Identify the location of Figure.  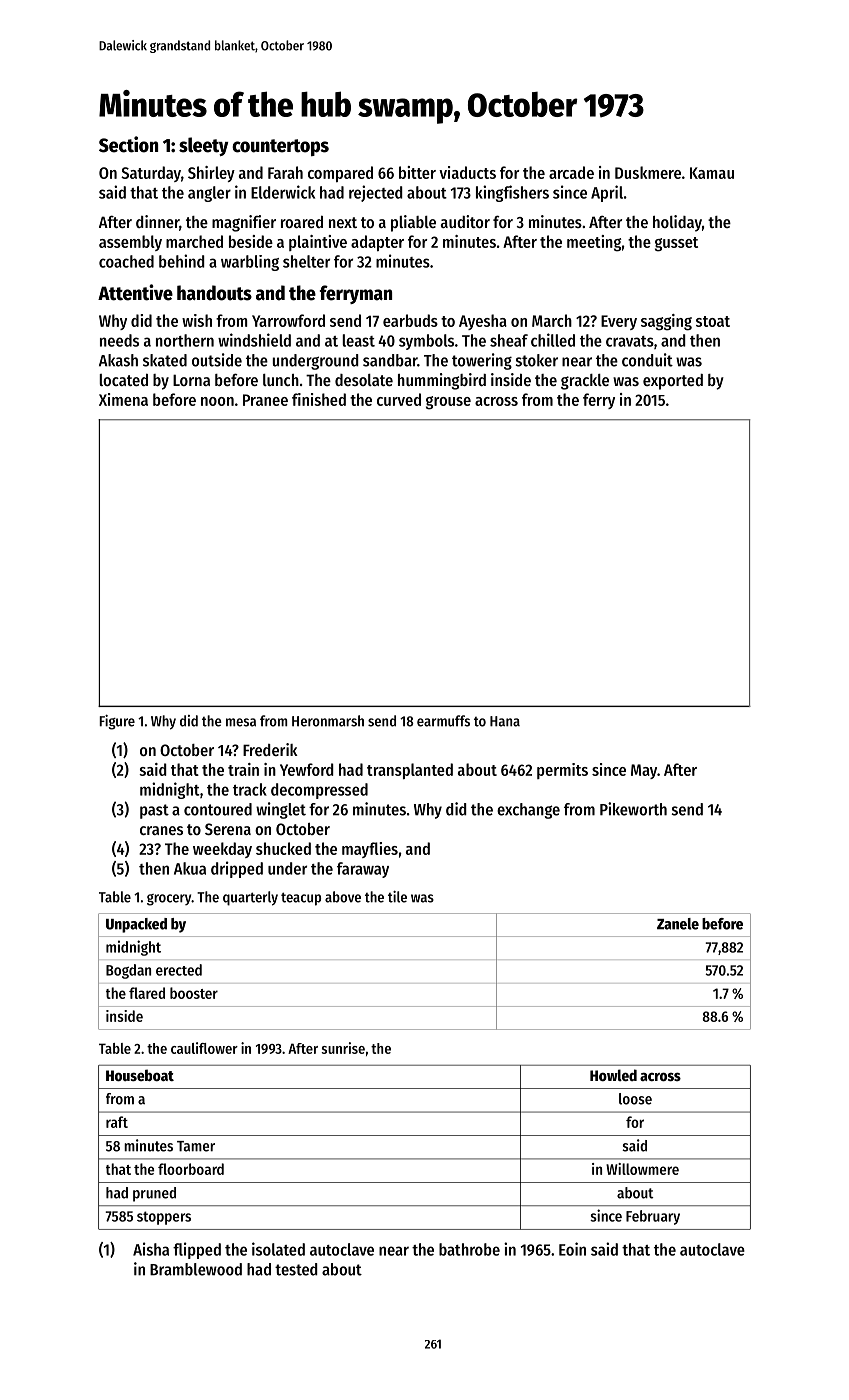
(117, 722).
